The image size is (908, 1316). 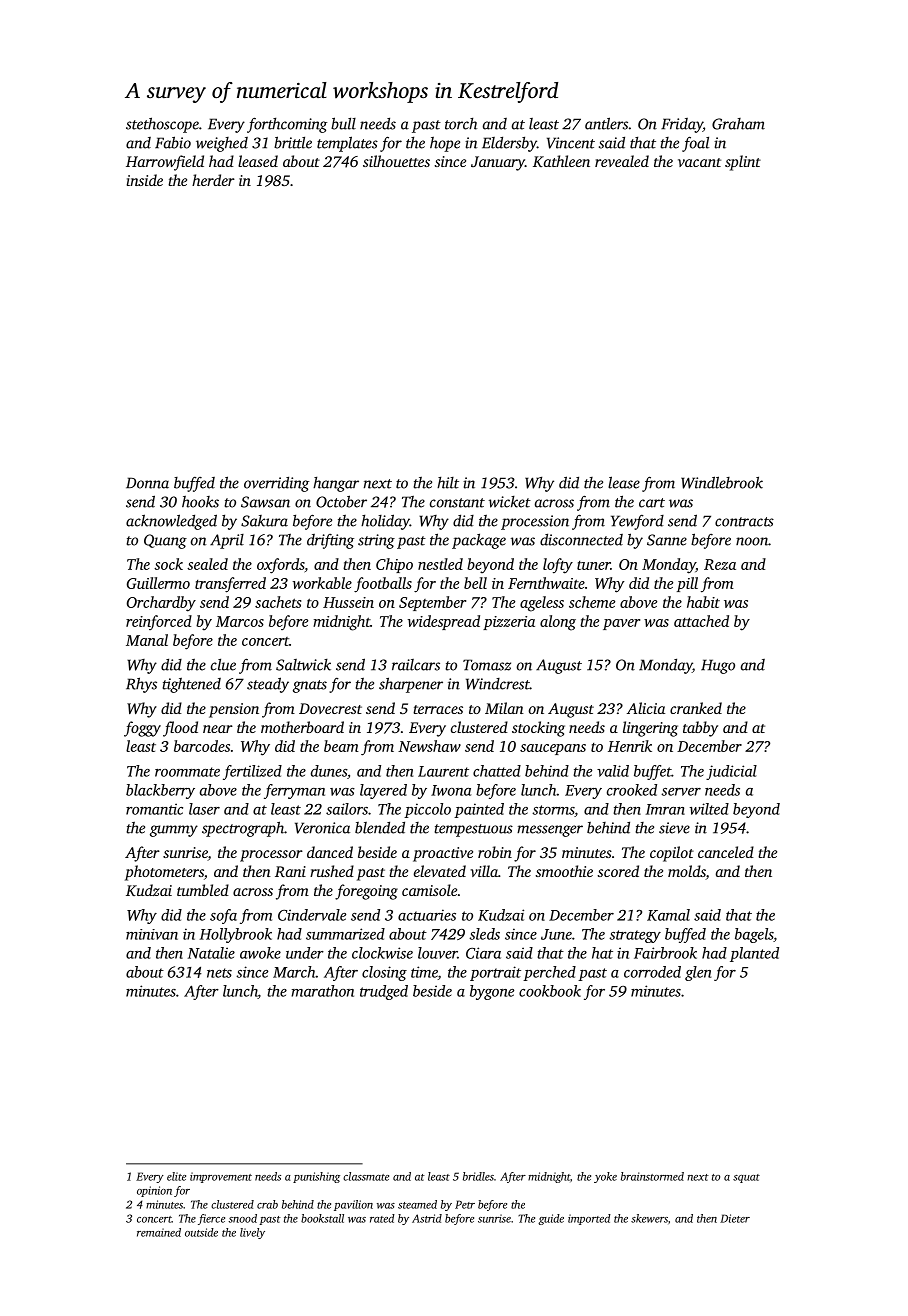 I want to click on rated, so click(x=382, y=1218).
